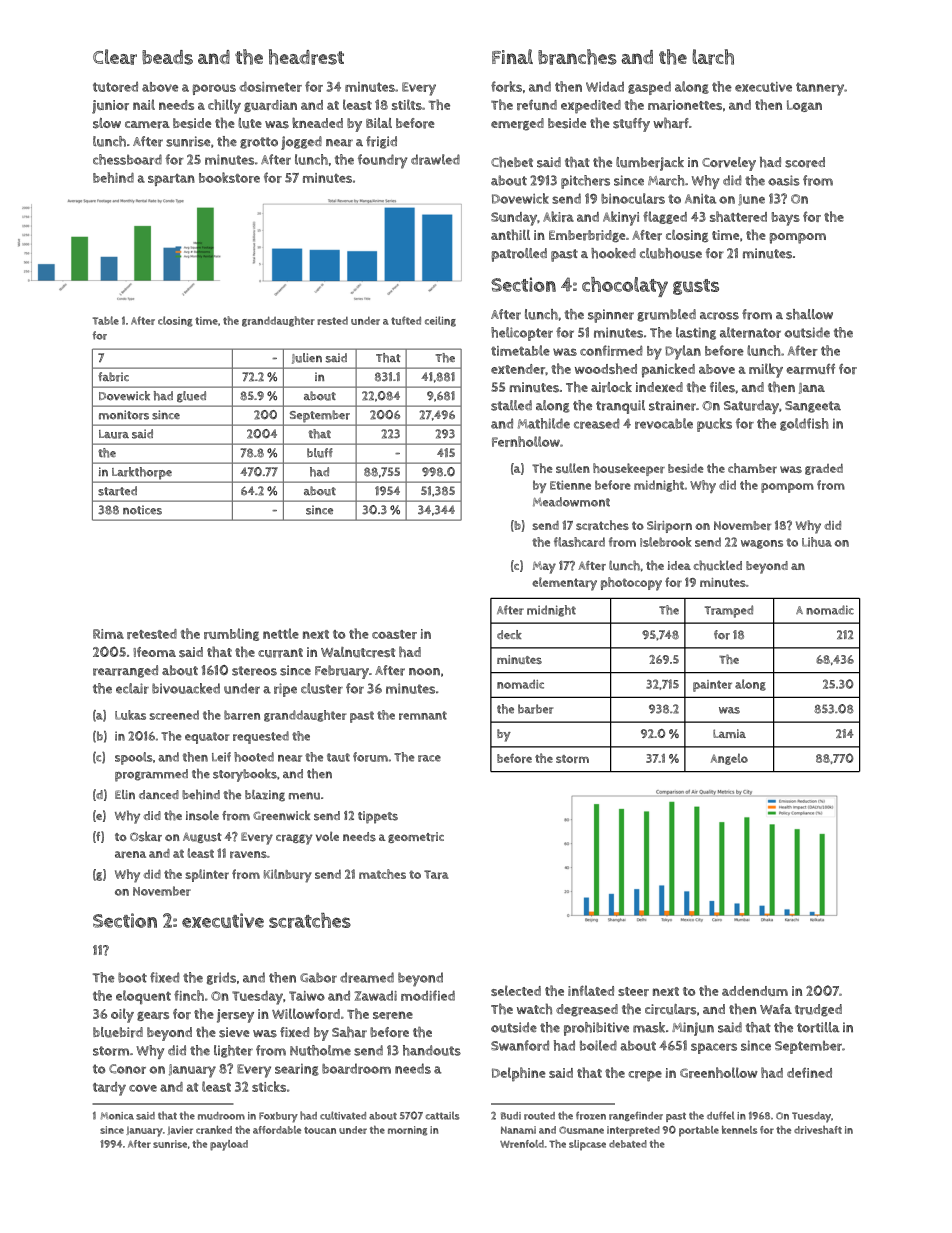  What do you see at coordinates (229, 1145) in the page?
I see `payload` at bounding box center [229, 1145].
